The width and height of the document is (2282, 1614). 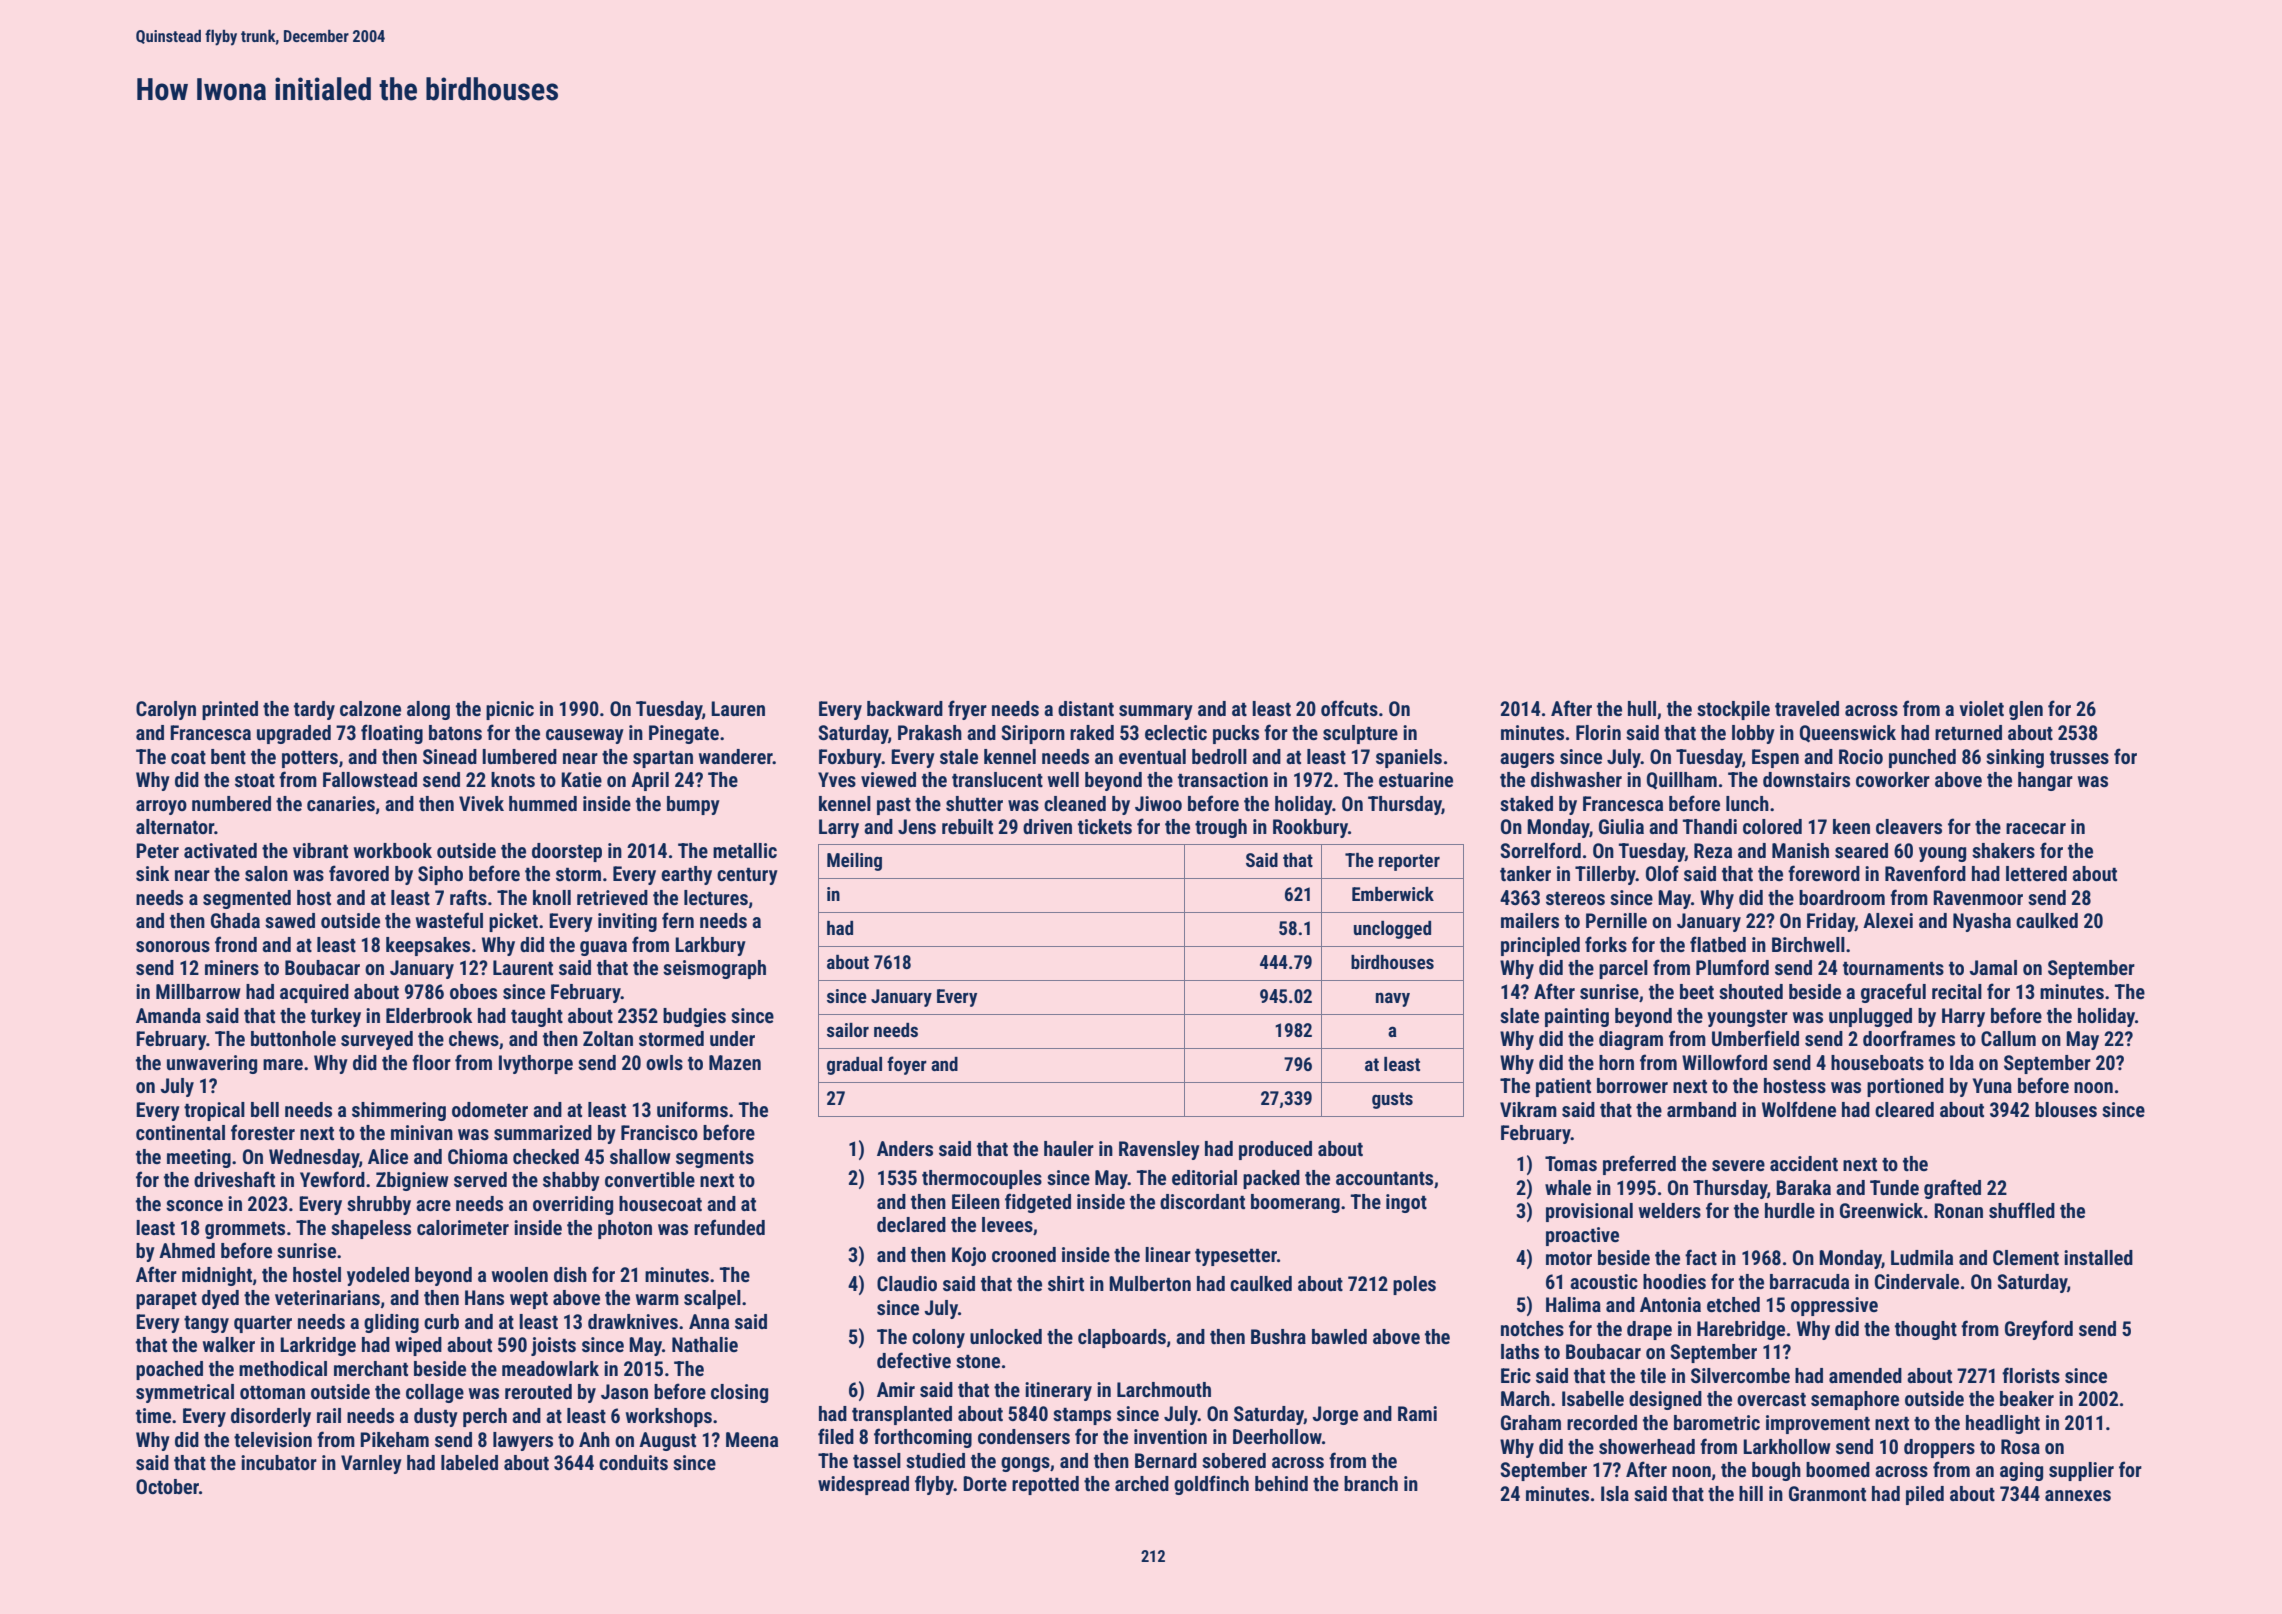 I want to click on tournaments, so click(x=1893, y=968).
